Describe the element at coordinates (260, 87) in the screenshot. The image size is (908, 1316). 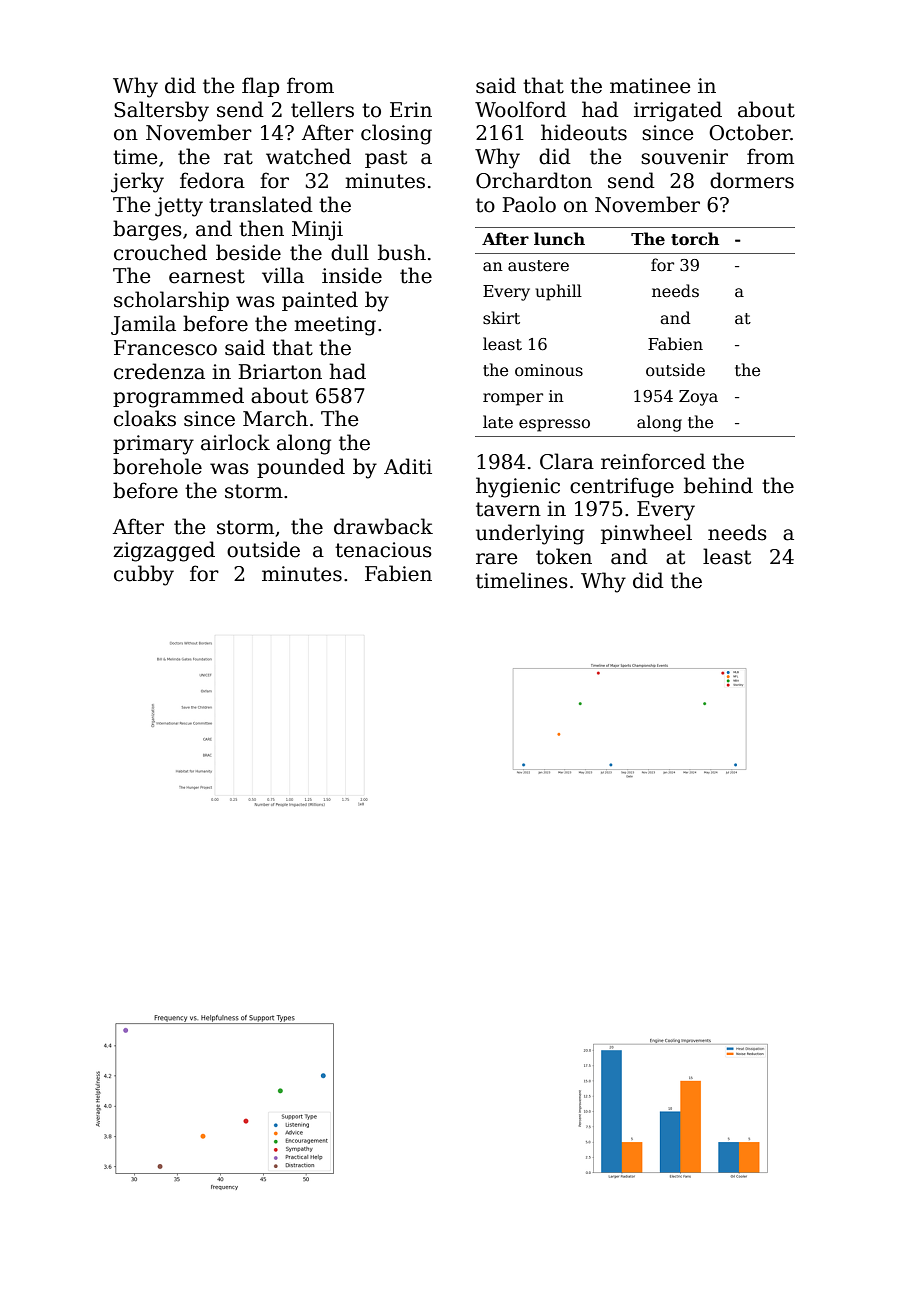
I see `flap` at that location.
